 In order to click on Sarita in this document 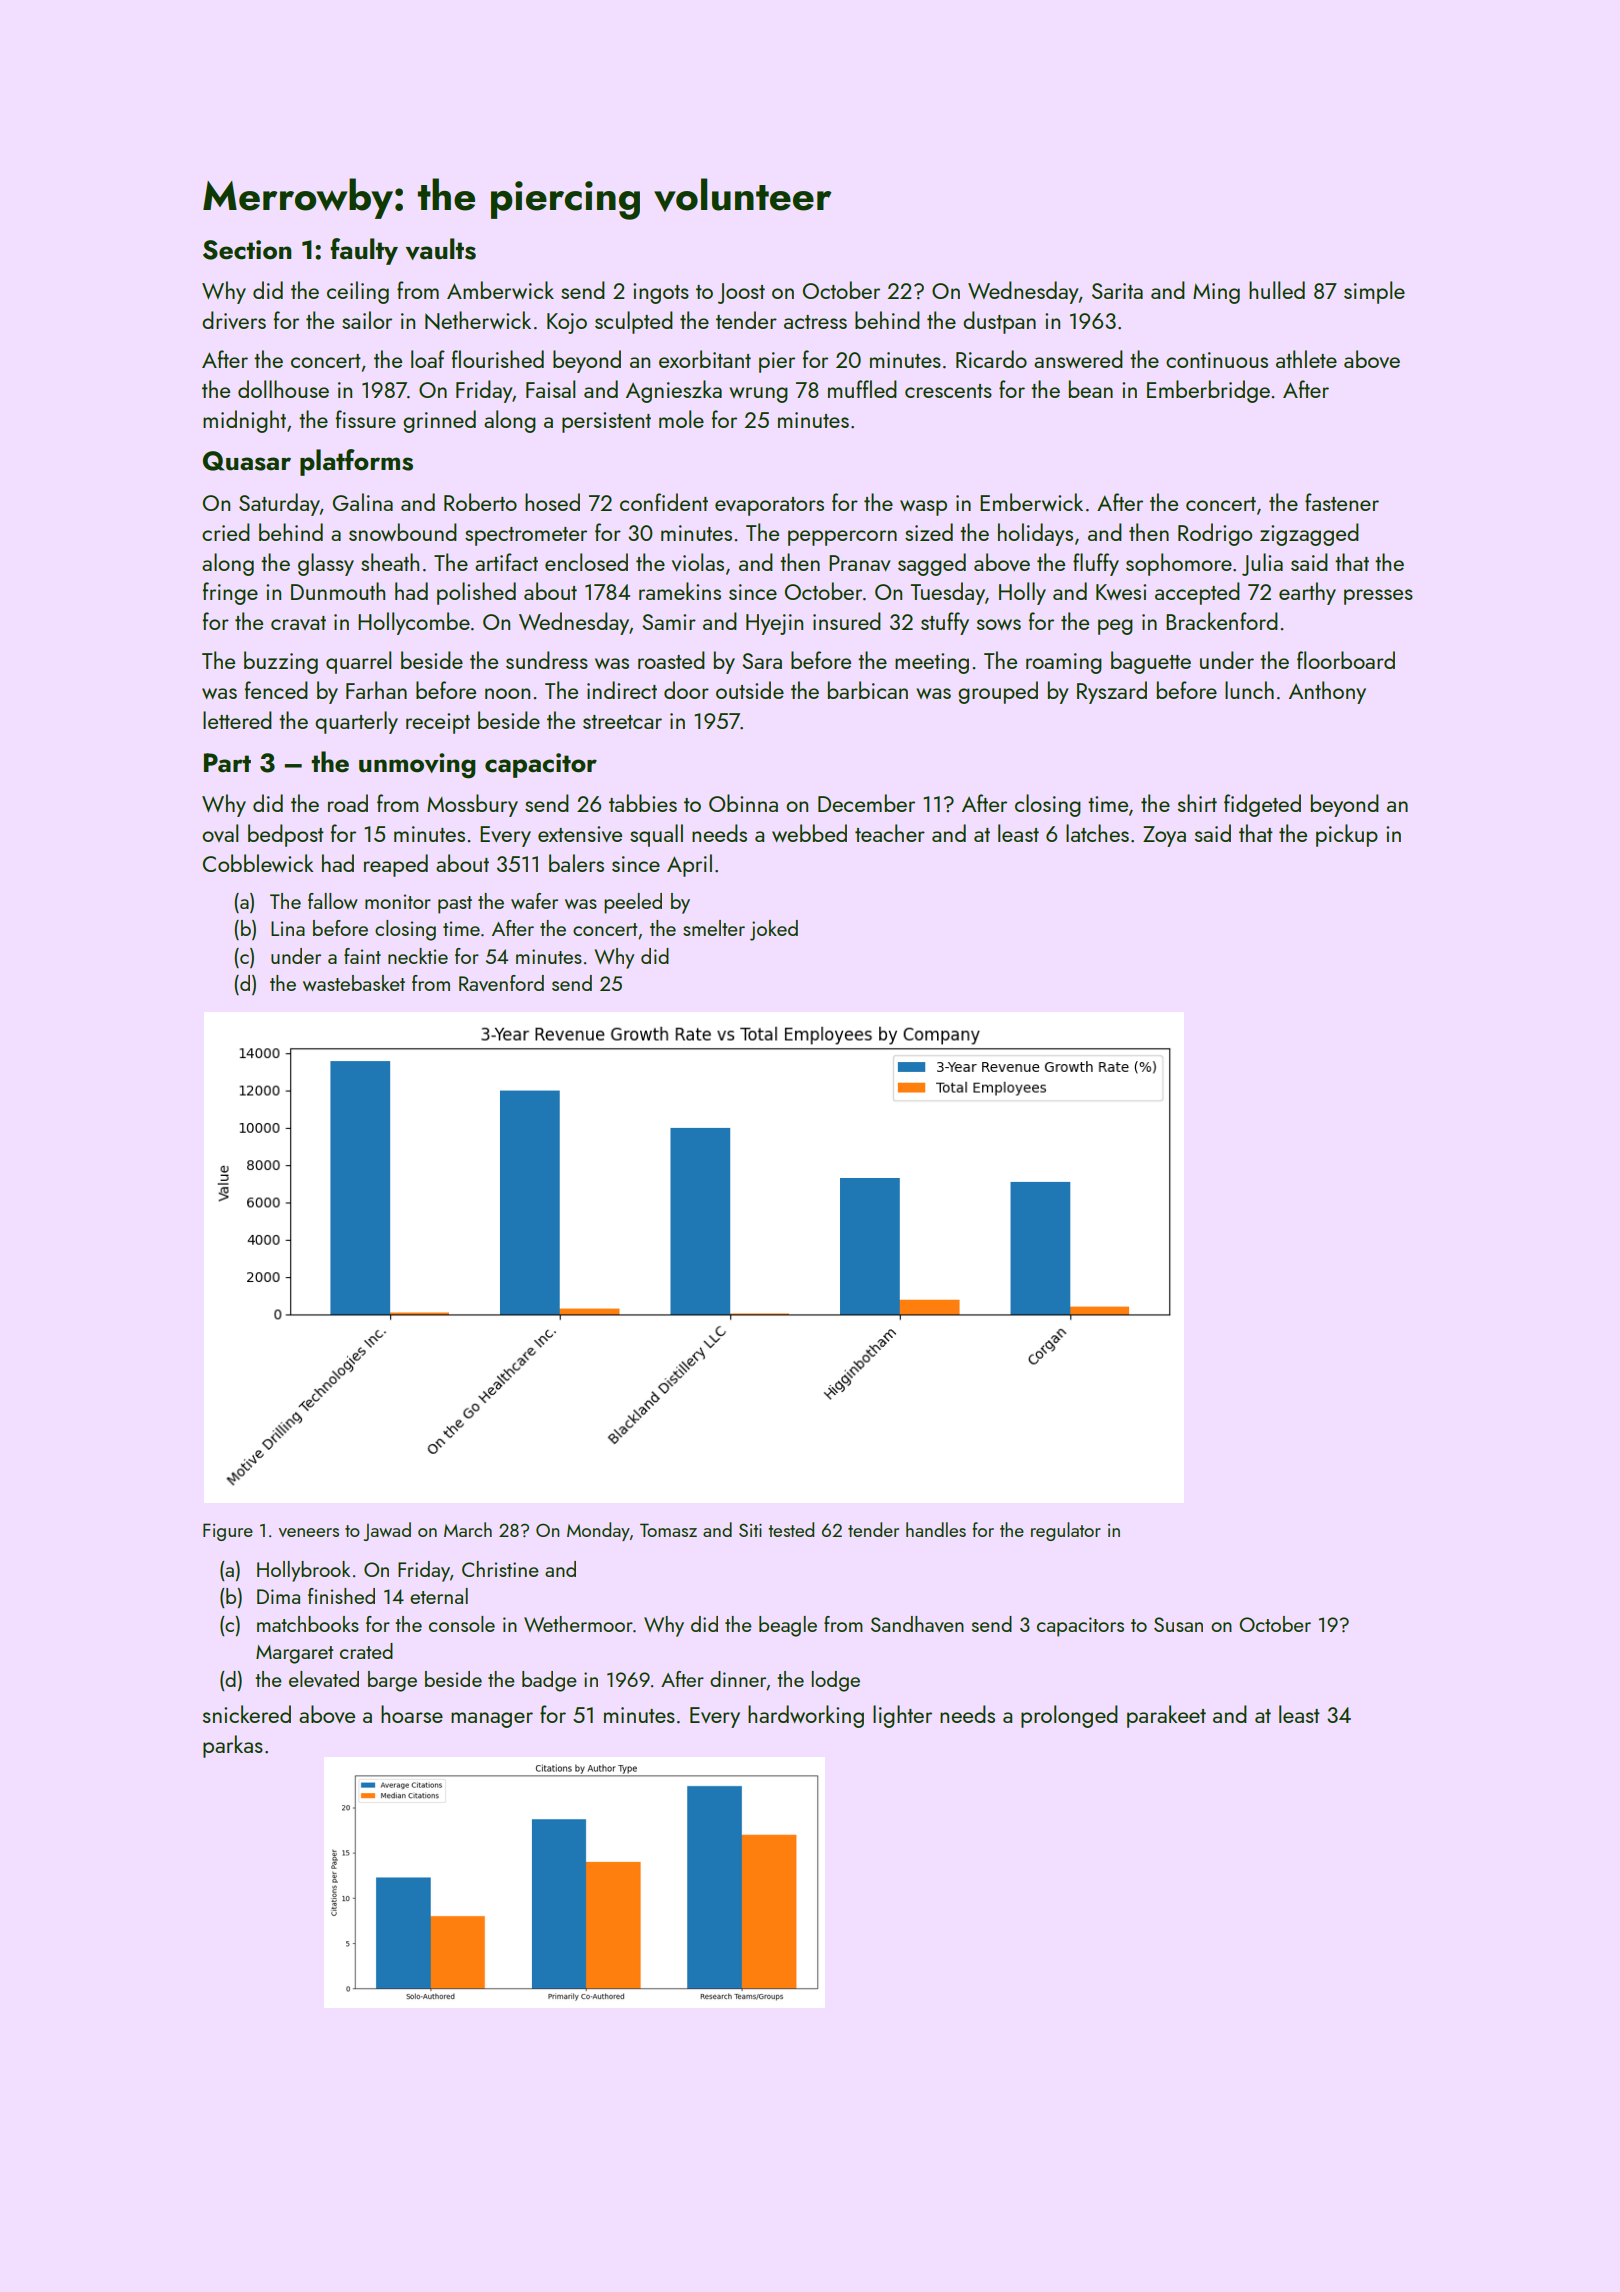, I will do `click(1117, 291)`.
